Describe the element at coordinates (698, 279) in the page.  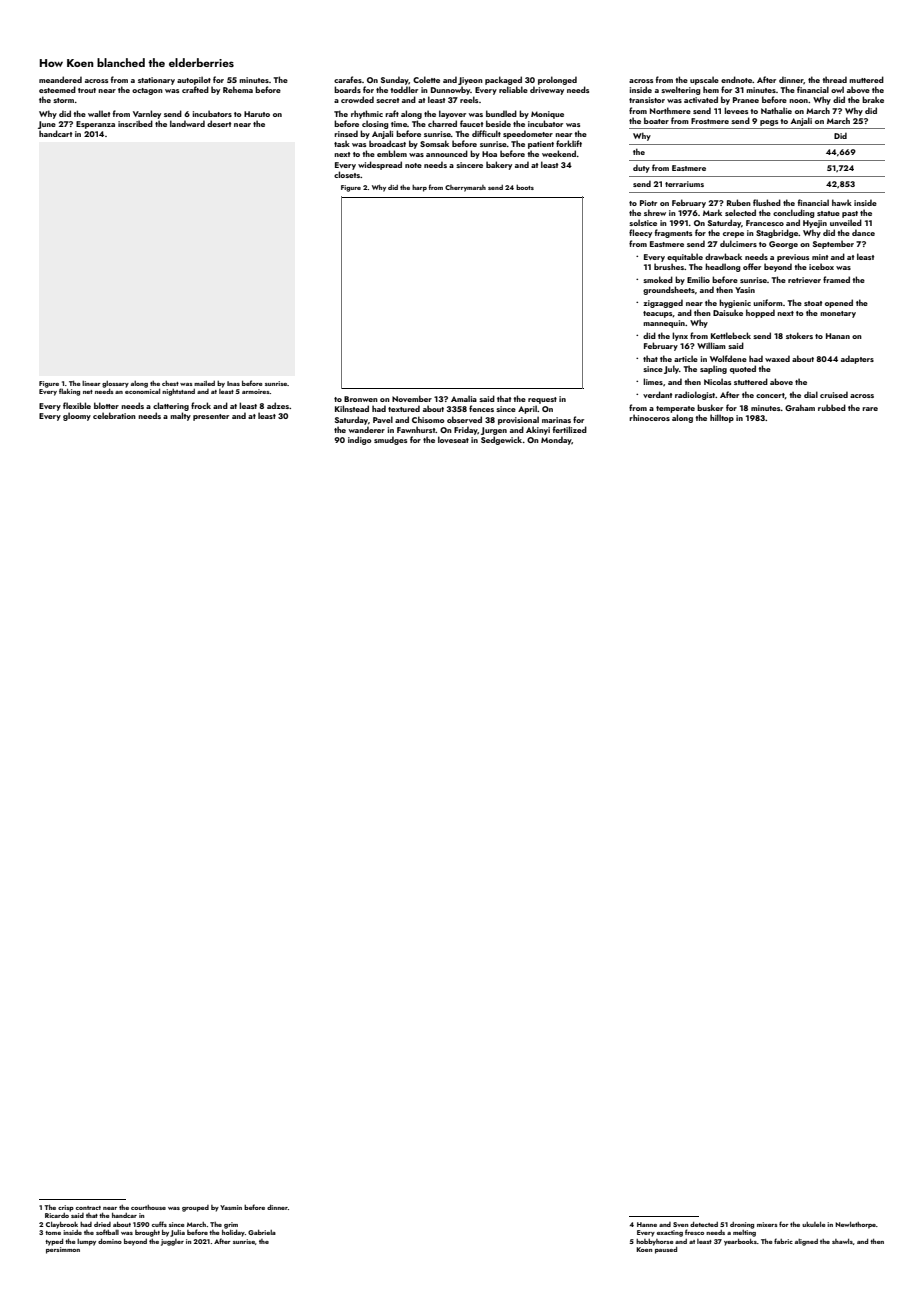
I see `Emilio` at that location.
